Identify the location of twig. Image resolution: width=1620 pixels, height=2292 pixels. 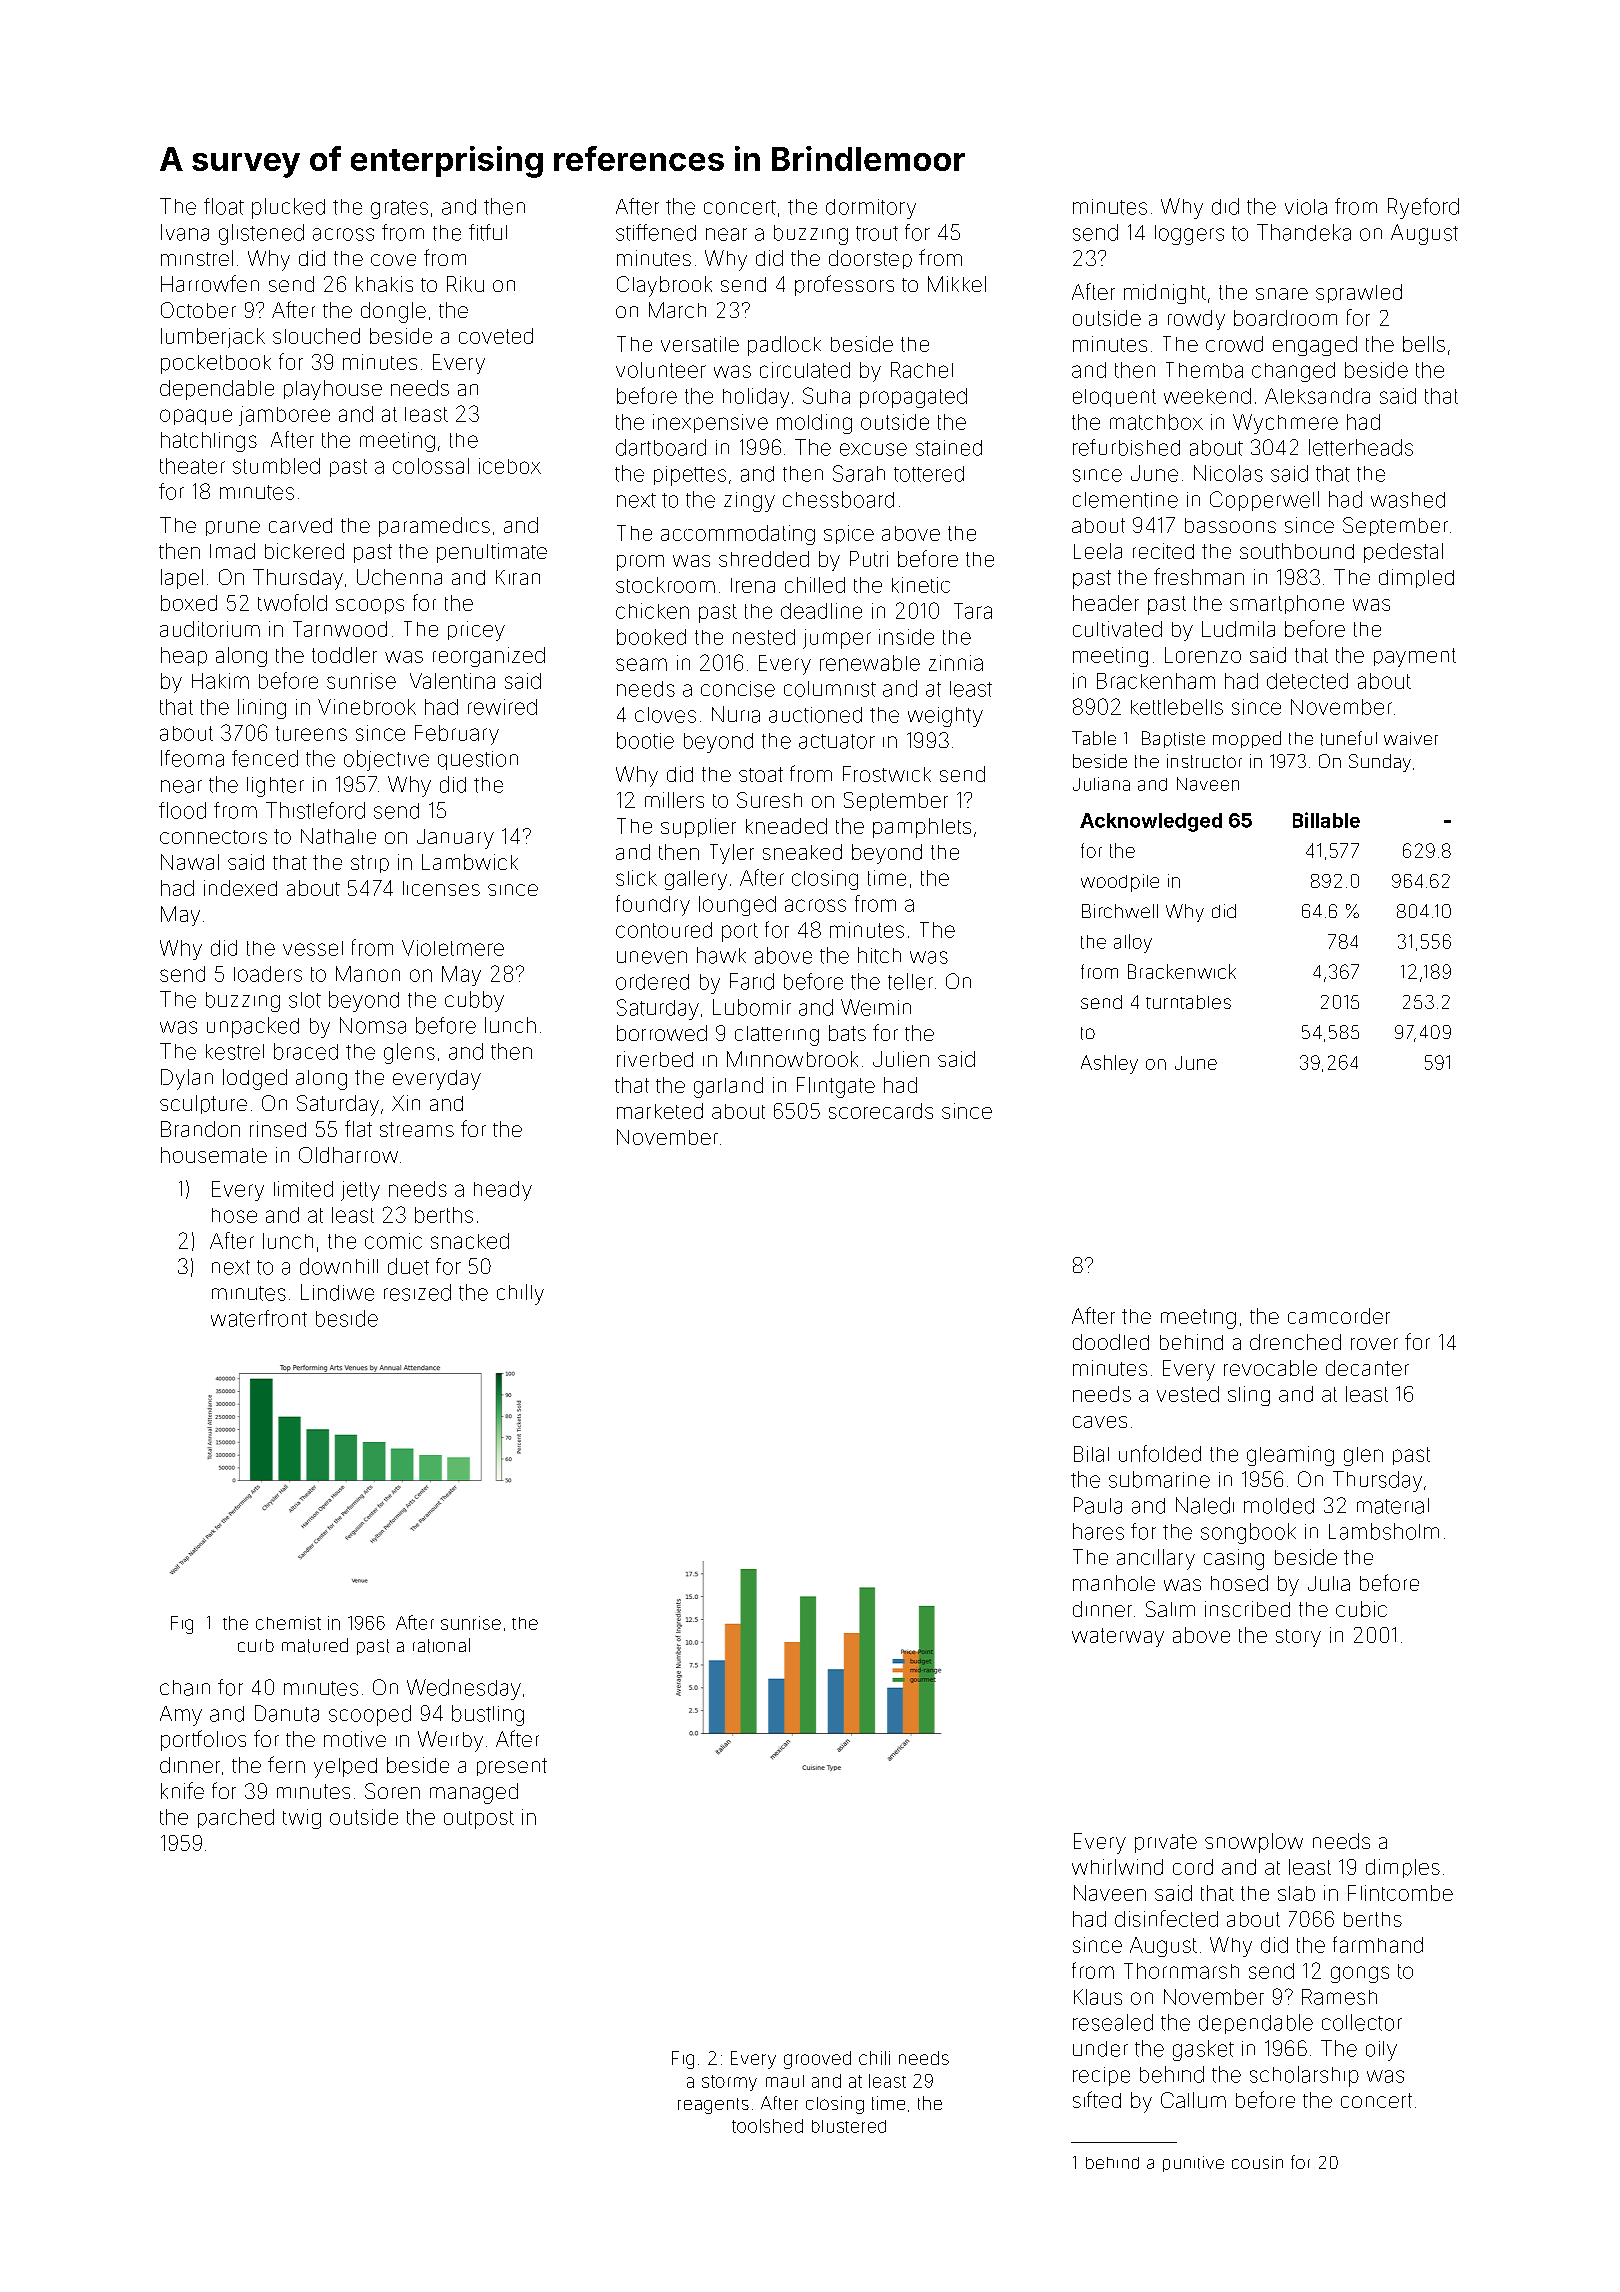
(302, 1819).
